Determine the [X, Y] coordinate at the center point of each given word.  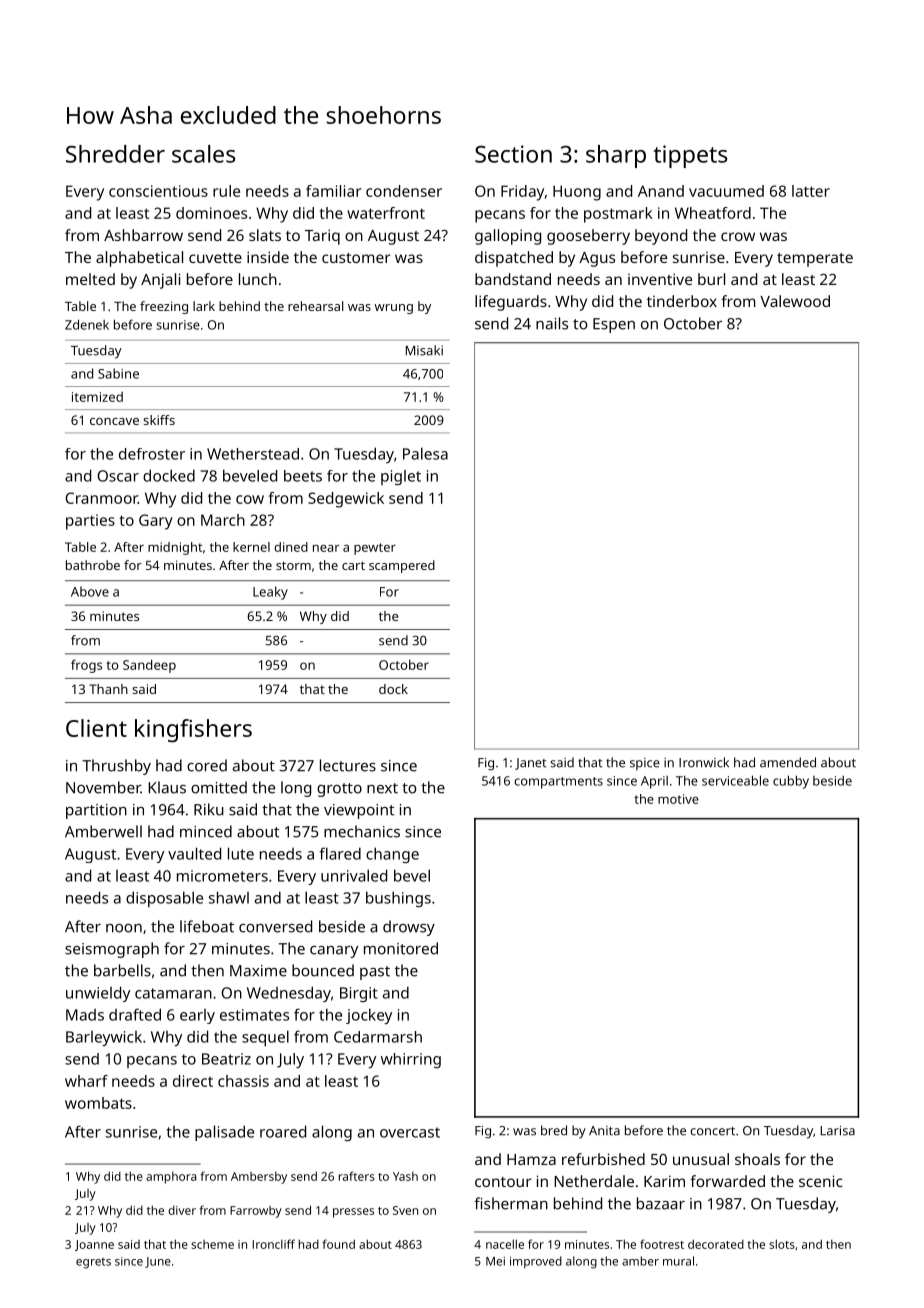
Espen [614, 325]
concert [712, 1131]
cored [207, 765]
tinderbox [682, 301]
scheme [212, 1244]
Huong [577, 193]
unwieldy [98, 994]
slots [782, 1244]
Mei [495, 1261]
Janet [530, 764]
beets [303, 476]
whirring [411, 1060]
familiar [334, 191]
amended [788, 762]
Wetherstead [253, 454]
